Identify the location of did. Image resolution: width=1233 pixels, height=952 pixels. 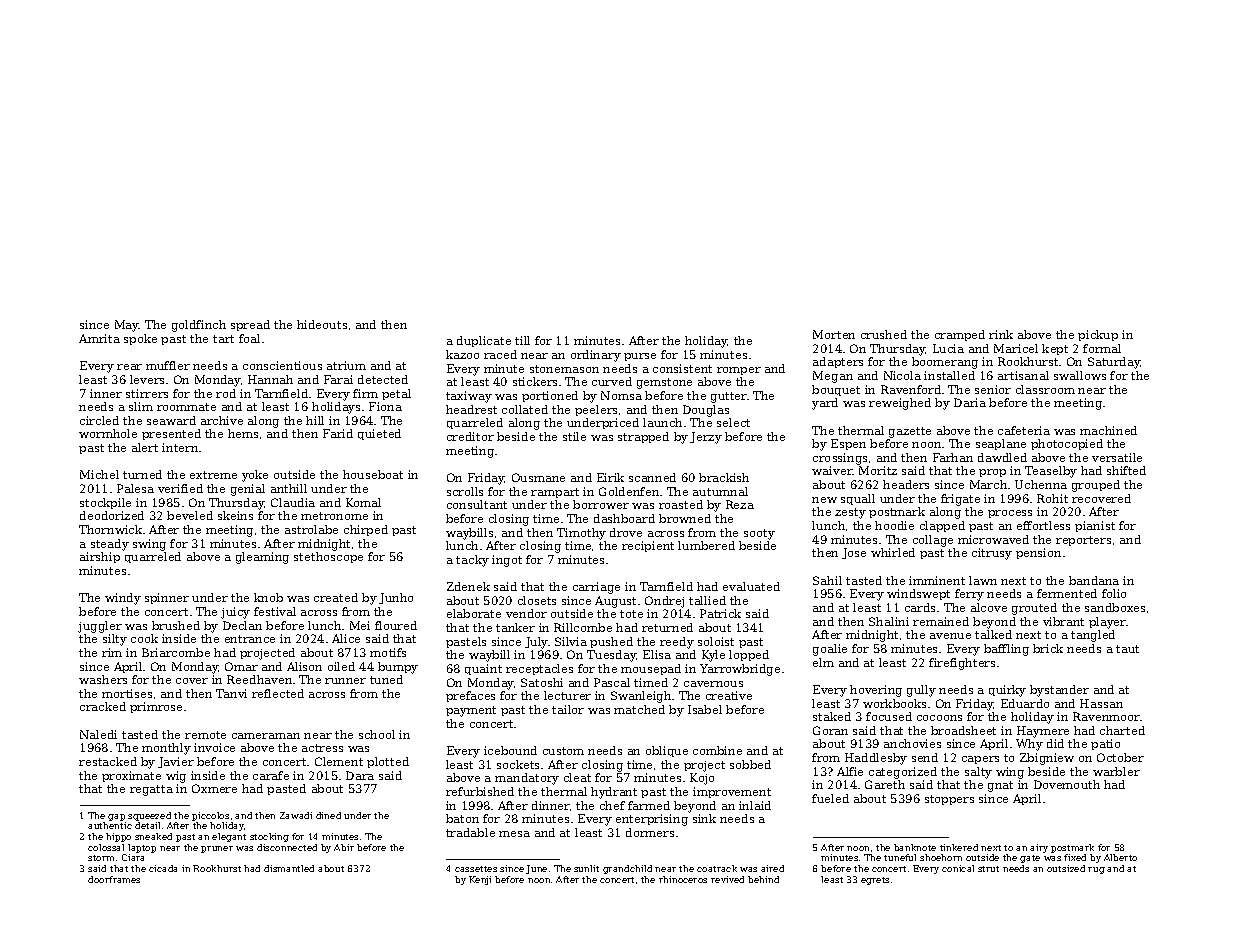
(1055, 743).
